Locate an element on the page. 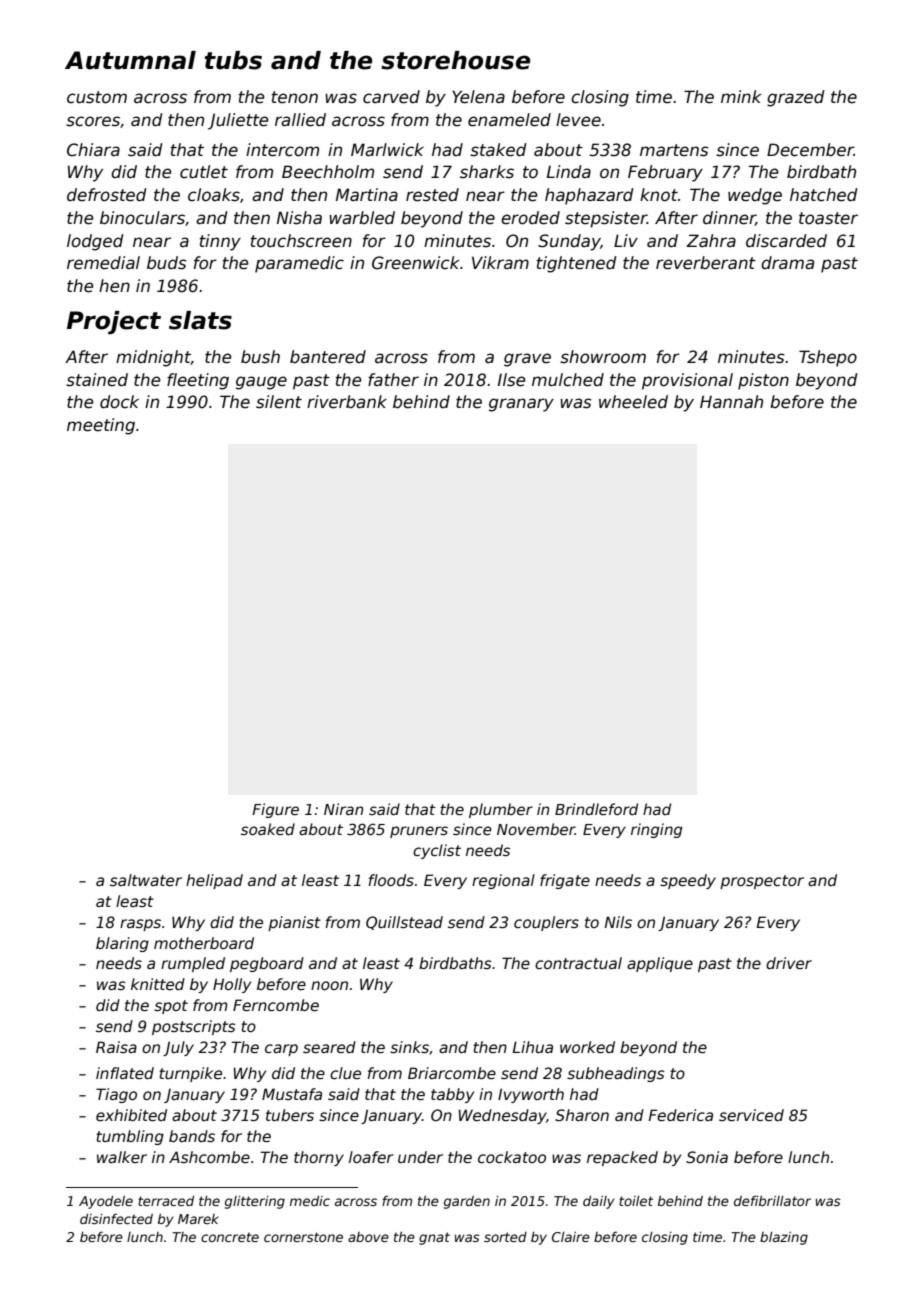 Image resolution: width=924 pixels, height=1308 pixels. loafer is located at coordinates (371, 1157).
